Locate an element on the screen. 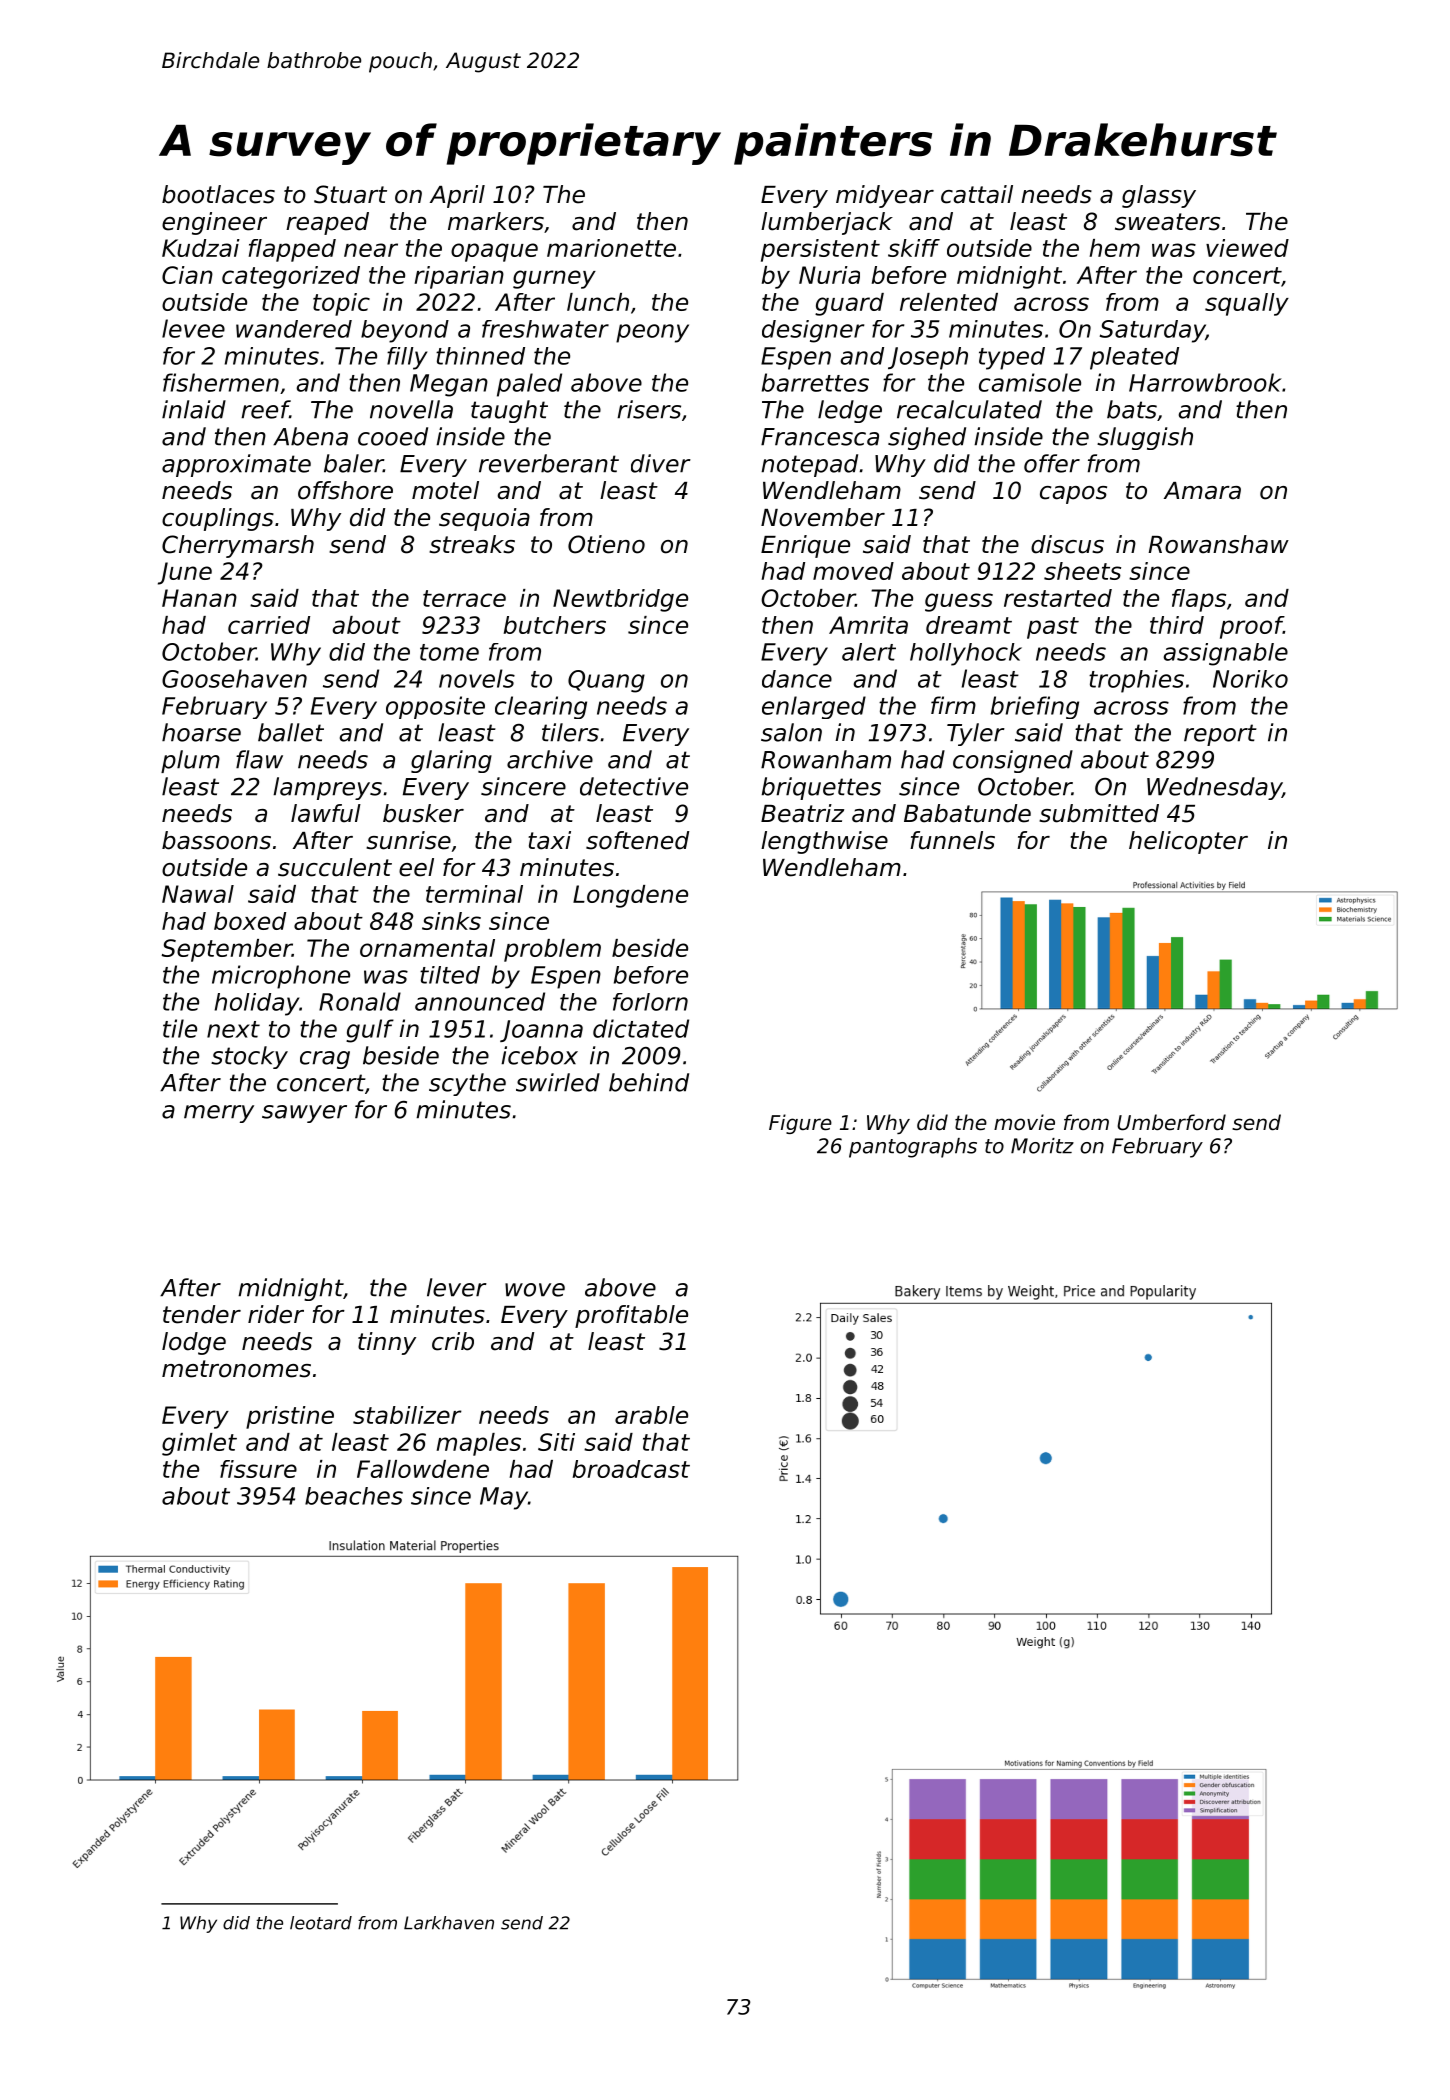  bootlaces is located at coordinates (218, 194).
